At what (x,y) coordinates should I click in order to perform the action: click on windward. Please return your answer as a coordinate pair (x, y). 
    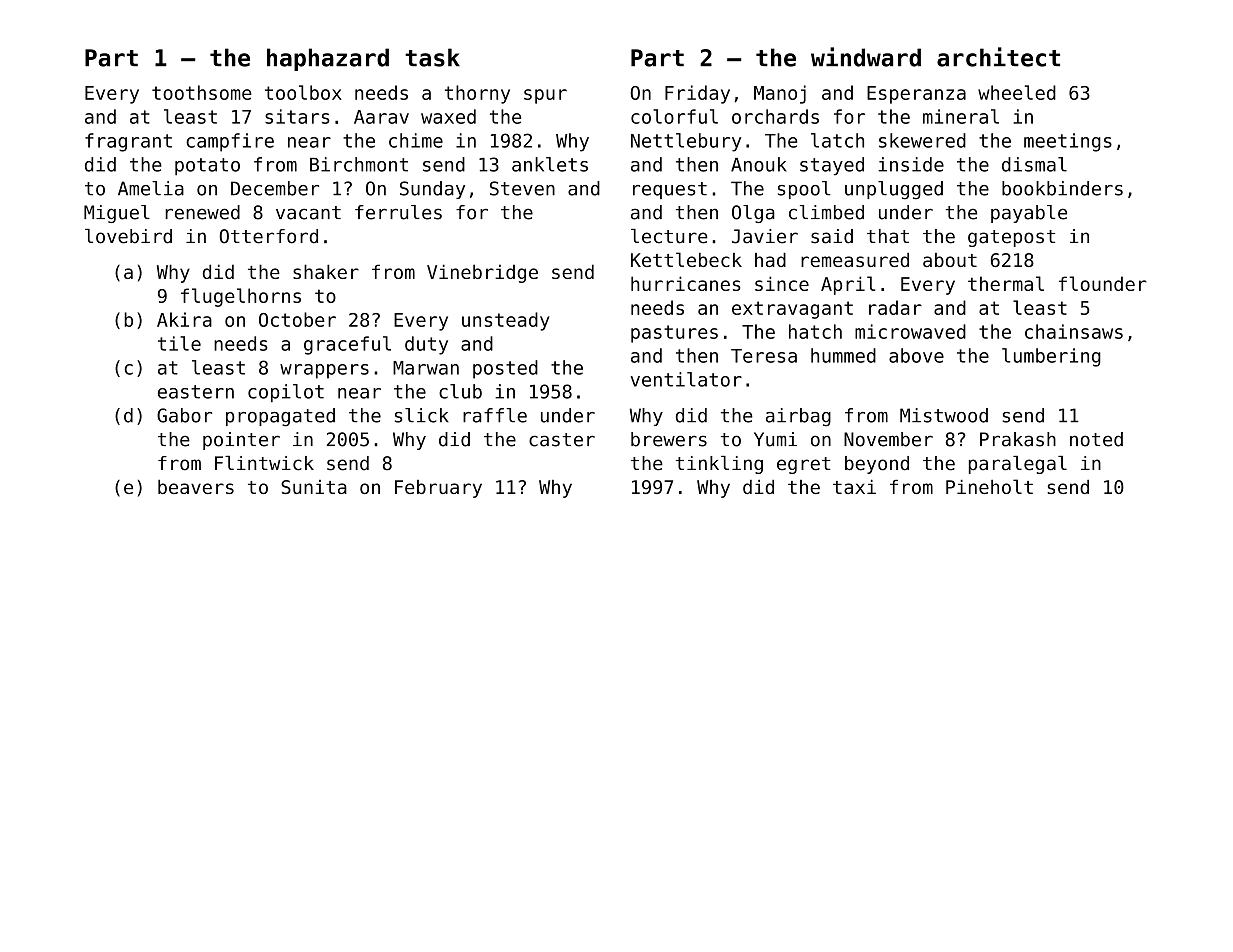
    Looking at the image, I should click on (866, 57).
